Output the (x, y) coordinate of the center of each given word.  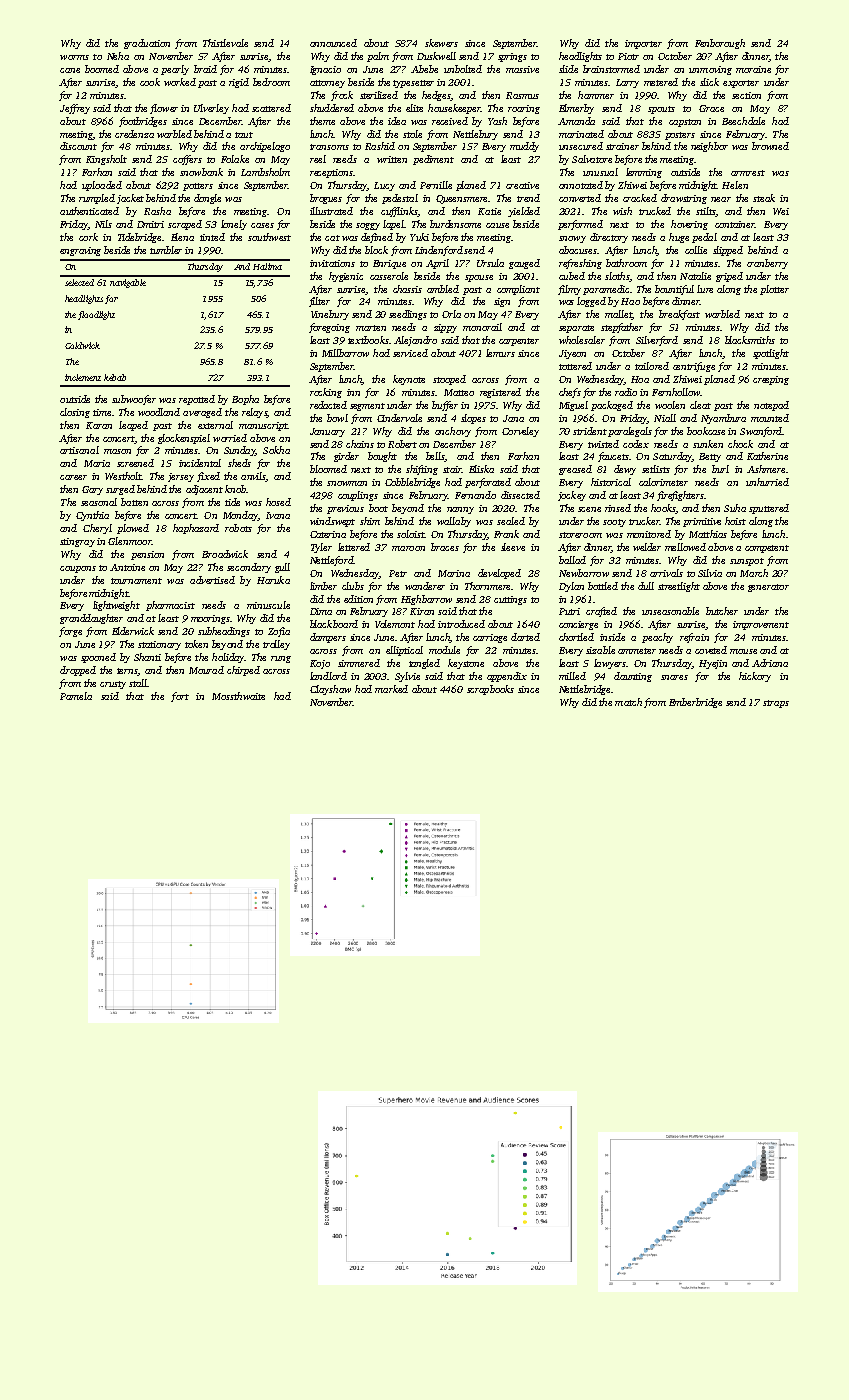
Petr (398, 573)
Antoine (127, 567)
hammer (596, 95)
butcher (722, 611)
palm (378, 57)
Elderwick (133, 631)
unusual (600, 172)
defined (377, 238)
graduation (147, 44)
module (444, 650)
